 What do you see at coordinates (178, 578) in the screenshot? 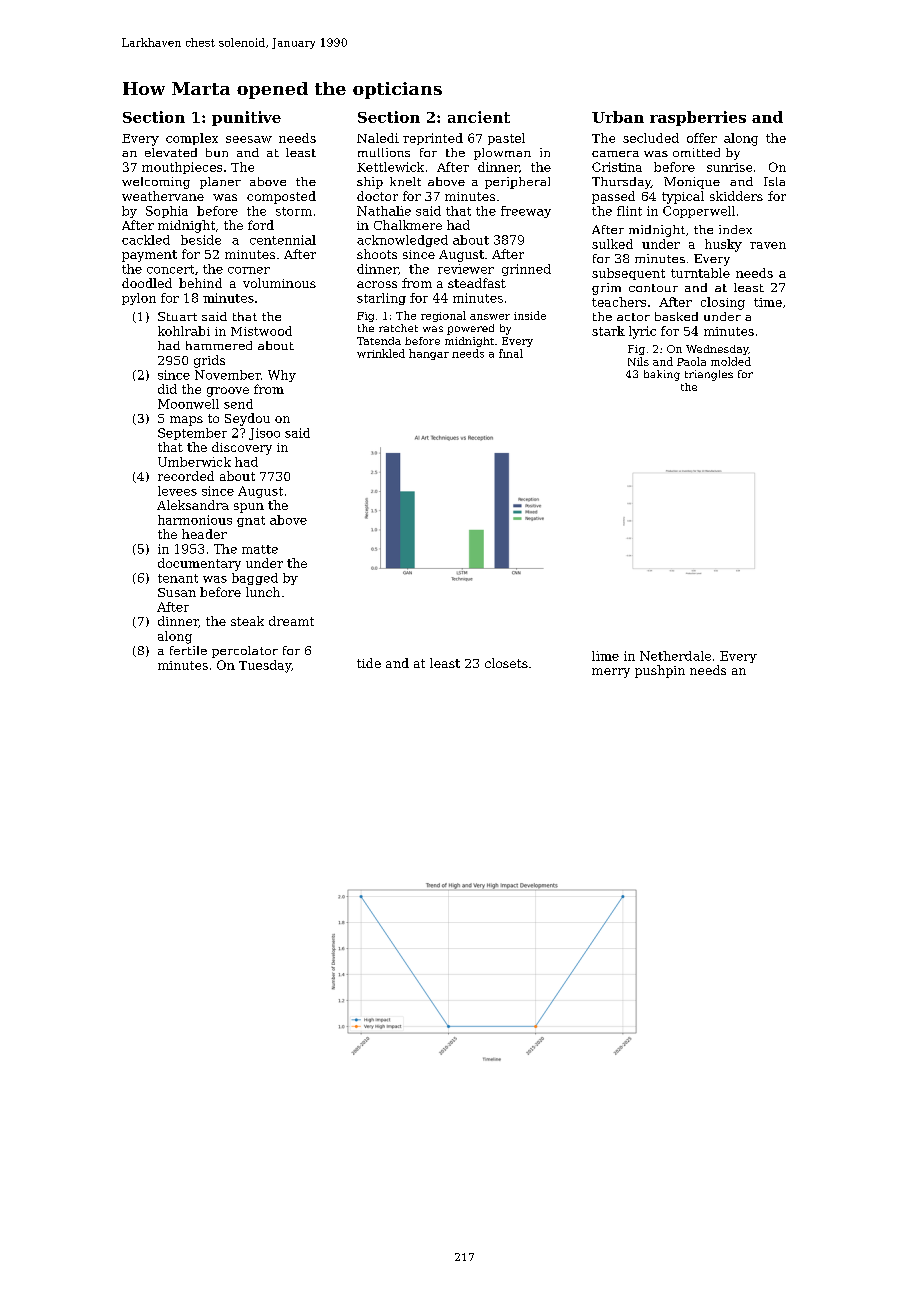
I see `tenant` at bounding box center [178, 578].
